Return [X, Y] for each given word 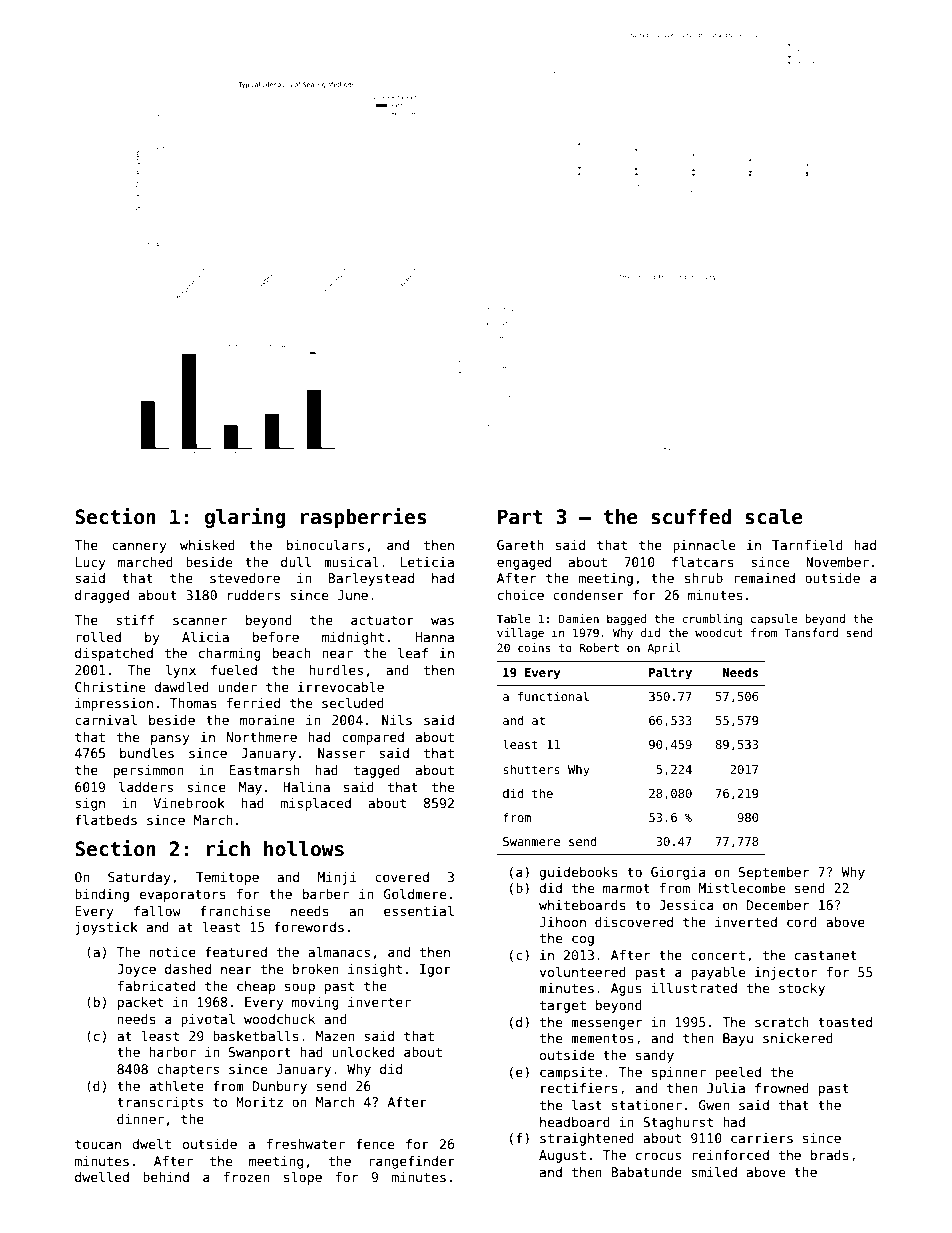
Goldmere [415, 894]
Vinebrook [189, 803]
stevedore [245, 578]
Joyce [136, 970]
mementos [602, 1038]
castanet [826, 955]
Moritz [259, 1102]
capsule [774, 619]
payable [718, 973]
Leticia [427, 562]
